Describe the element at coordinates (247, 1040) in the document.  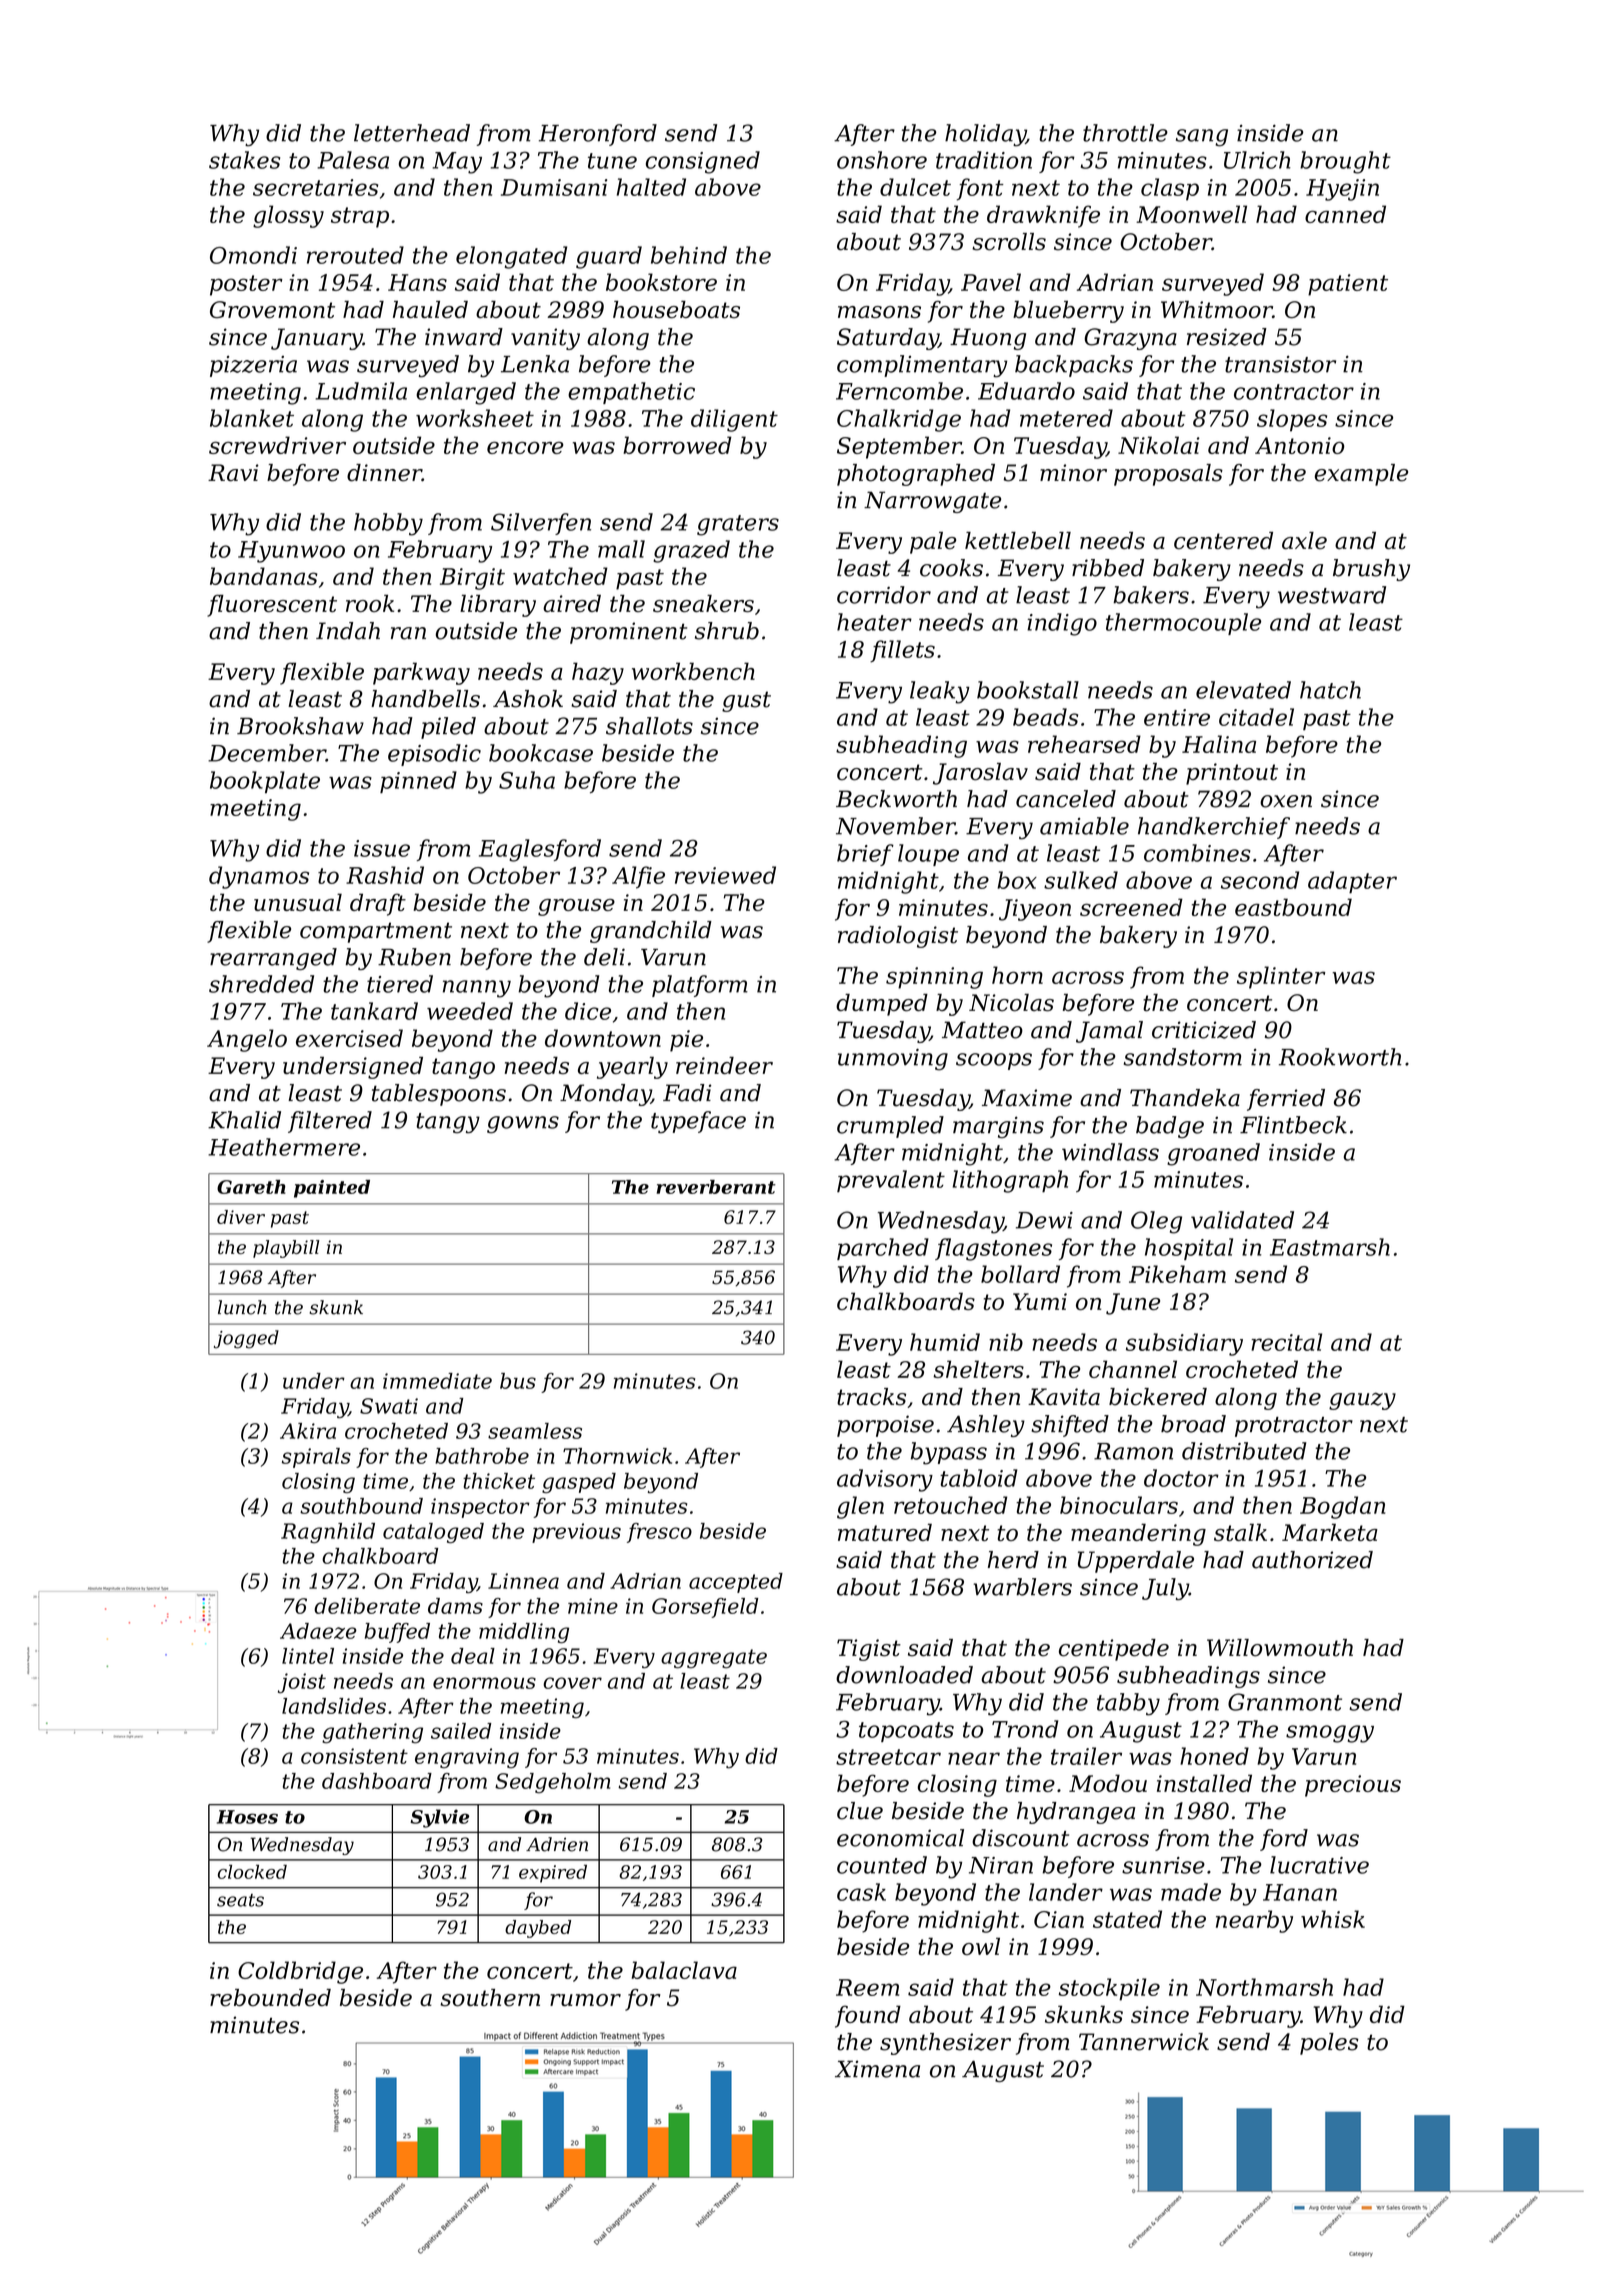
I see `Angelo` at that location.
